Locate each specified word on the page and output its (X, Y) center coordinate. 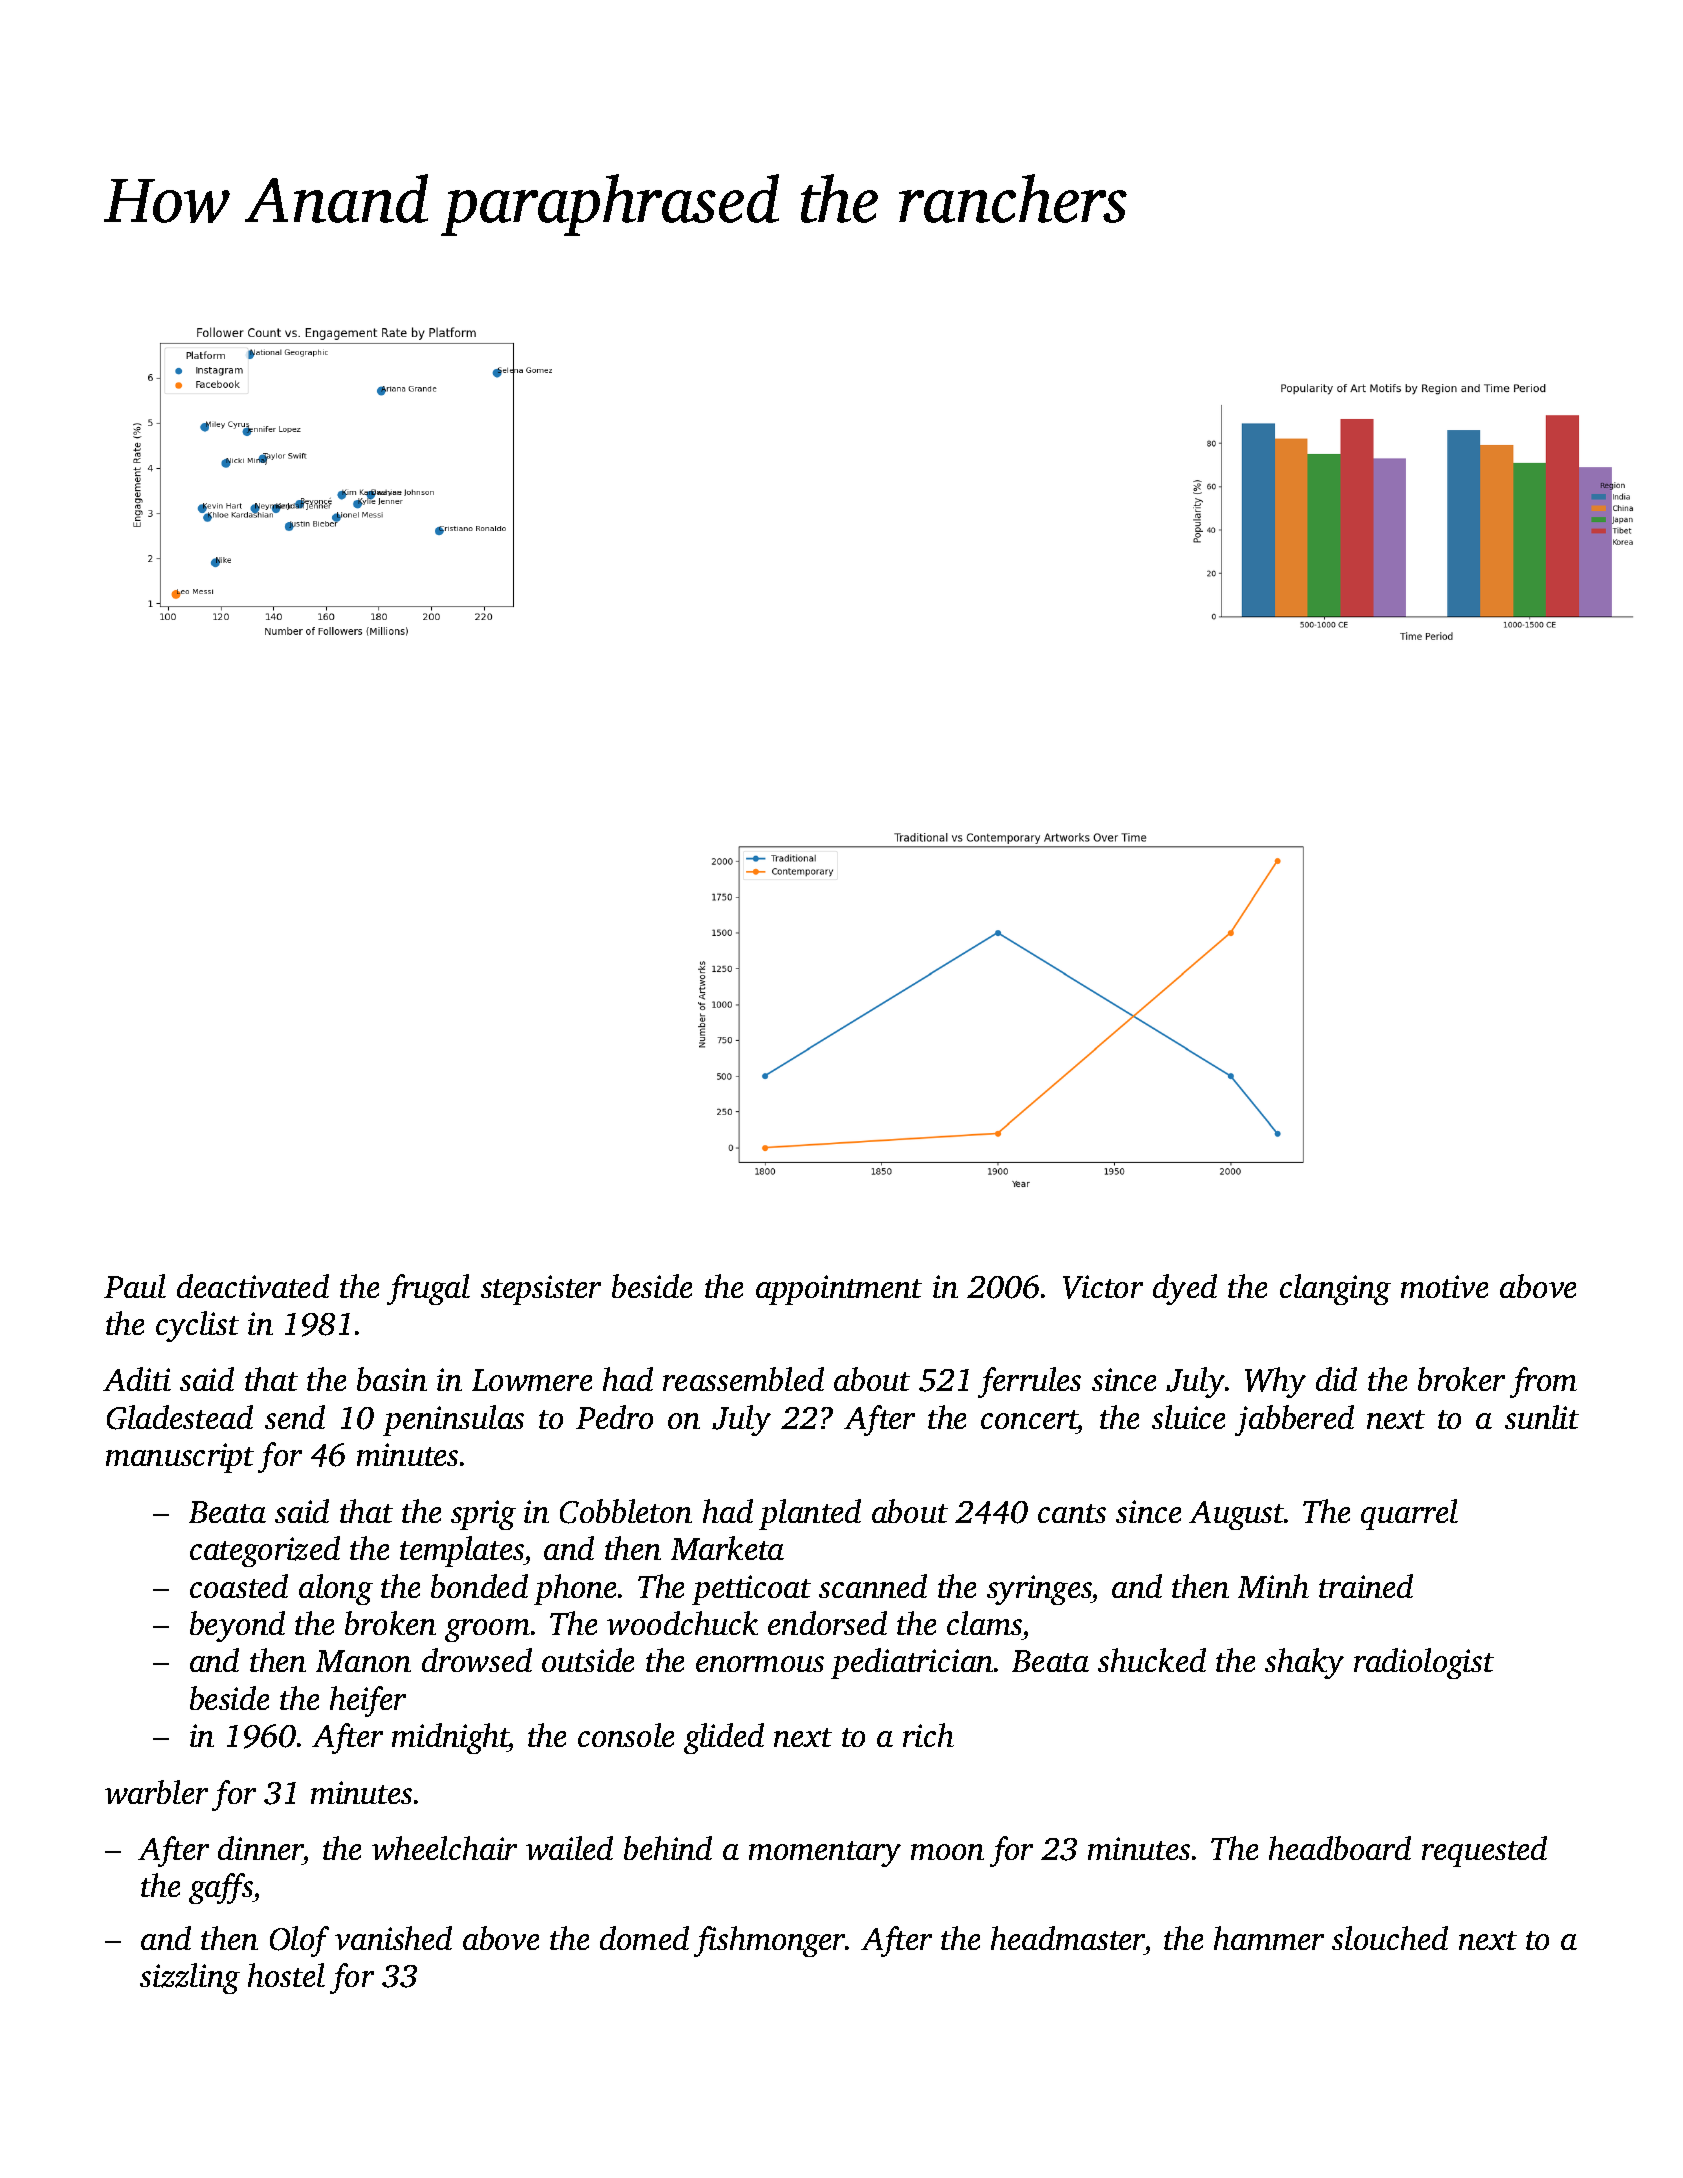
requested (1484, 1851)
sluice (1188, 1417)
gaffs (221, 1888)
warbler (156, 1792)
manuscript (180, 1458)
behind (668, 1848)
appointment (839, 1290)
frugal (428, 1289)
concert (1029, 1419)
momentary (825, 1854)
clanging (1335, 1289)
